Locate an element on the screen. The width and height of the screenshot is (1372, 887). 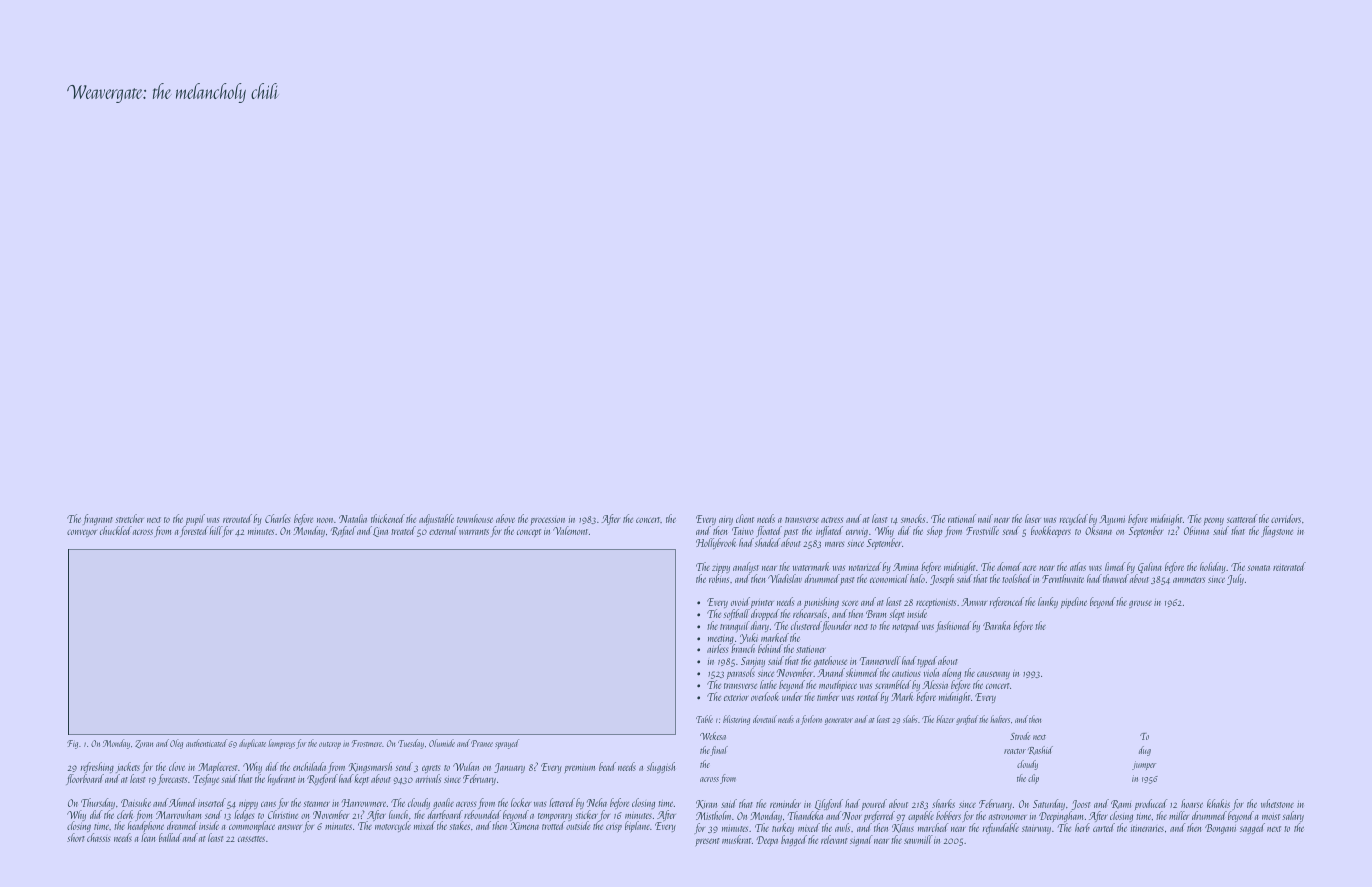
clip is located at coordinates (1033, 779).
